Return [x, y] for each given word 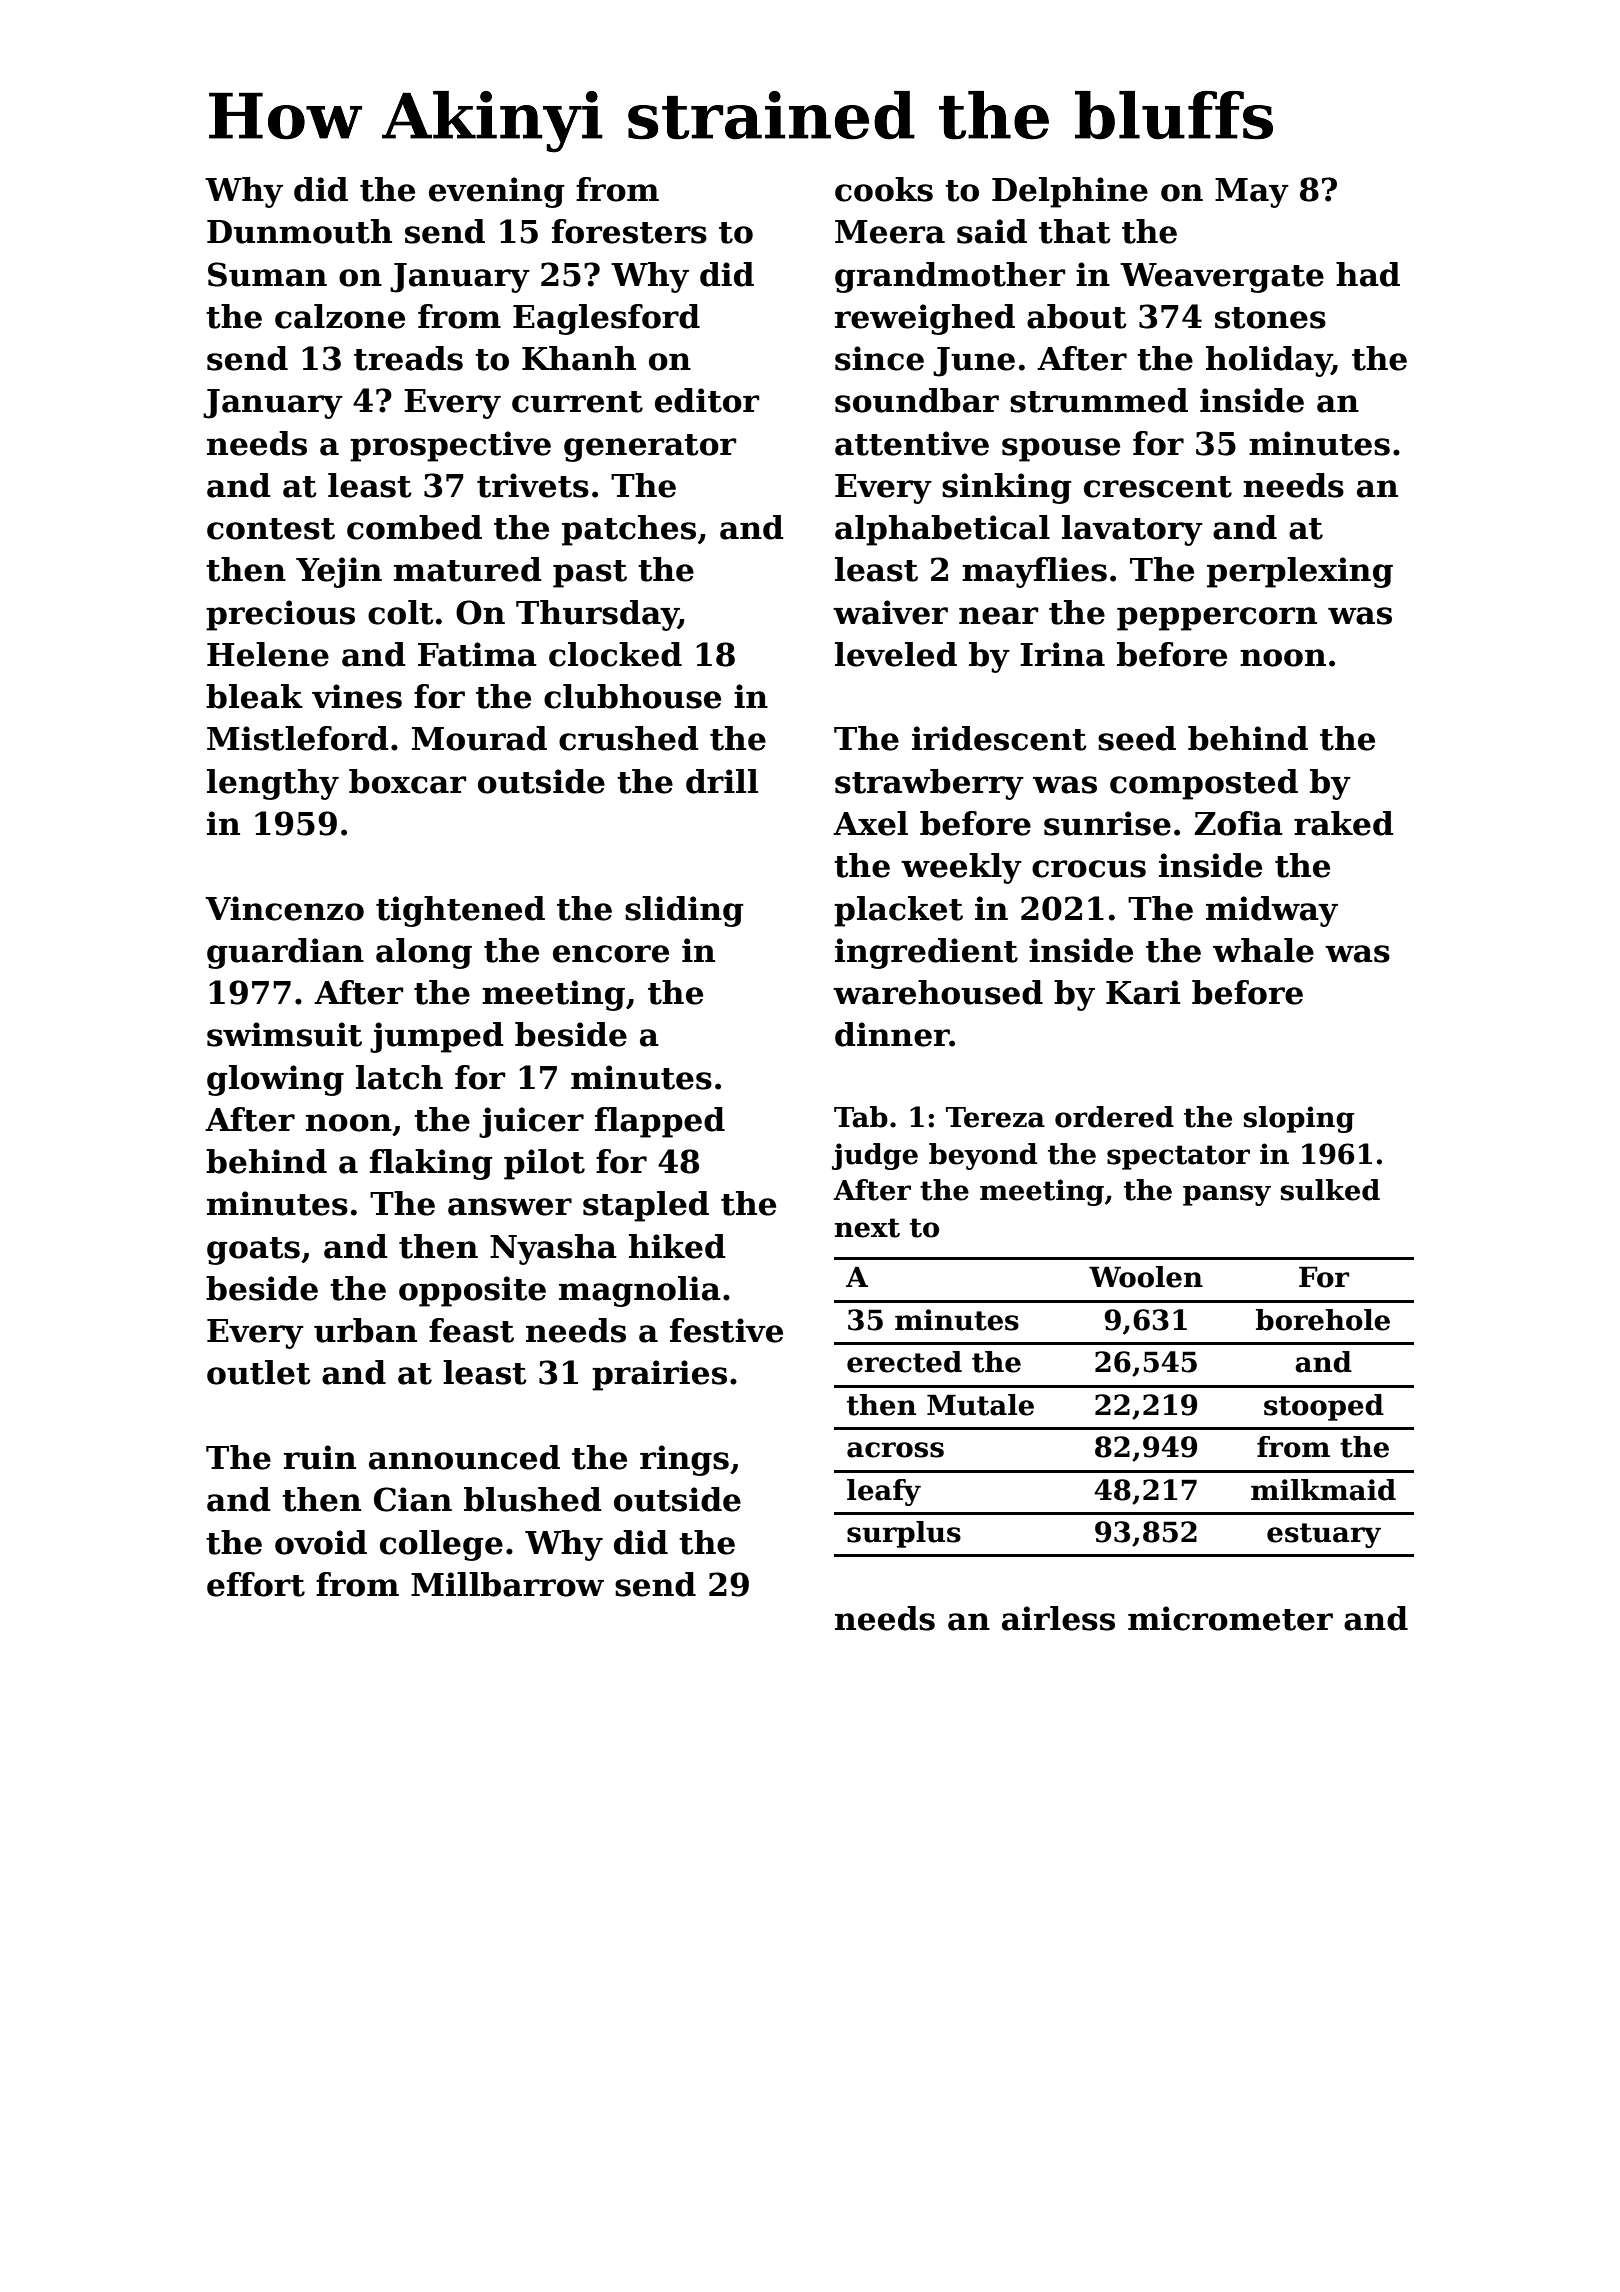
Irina [1062, 654]
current [577, 402]
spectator [1178, 1157]
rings [684, 1460]
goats [253, 1251]
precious [280, 615]
